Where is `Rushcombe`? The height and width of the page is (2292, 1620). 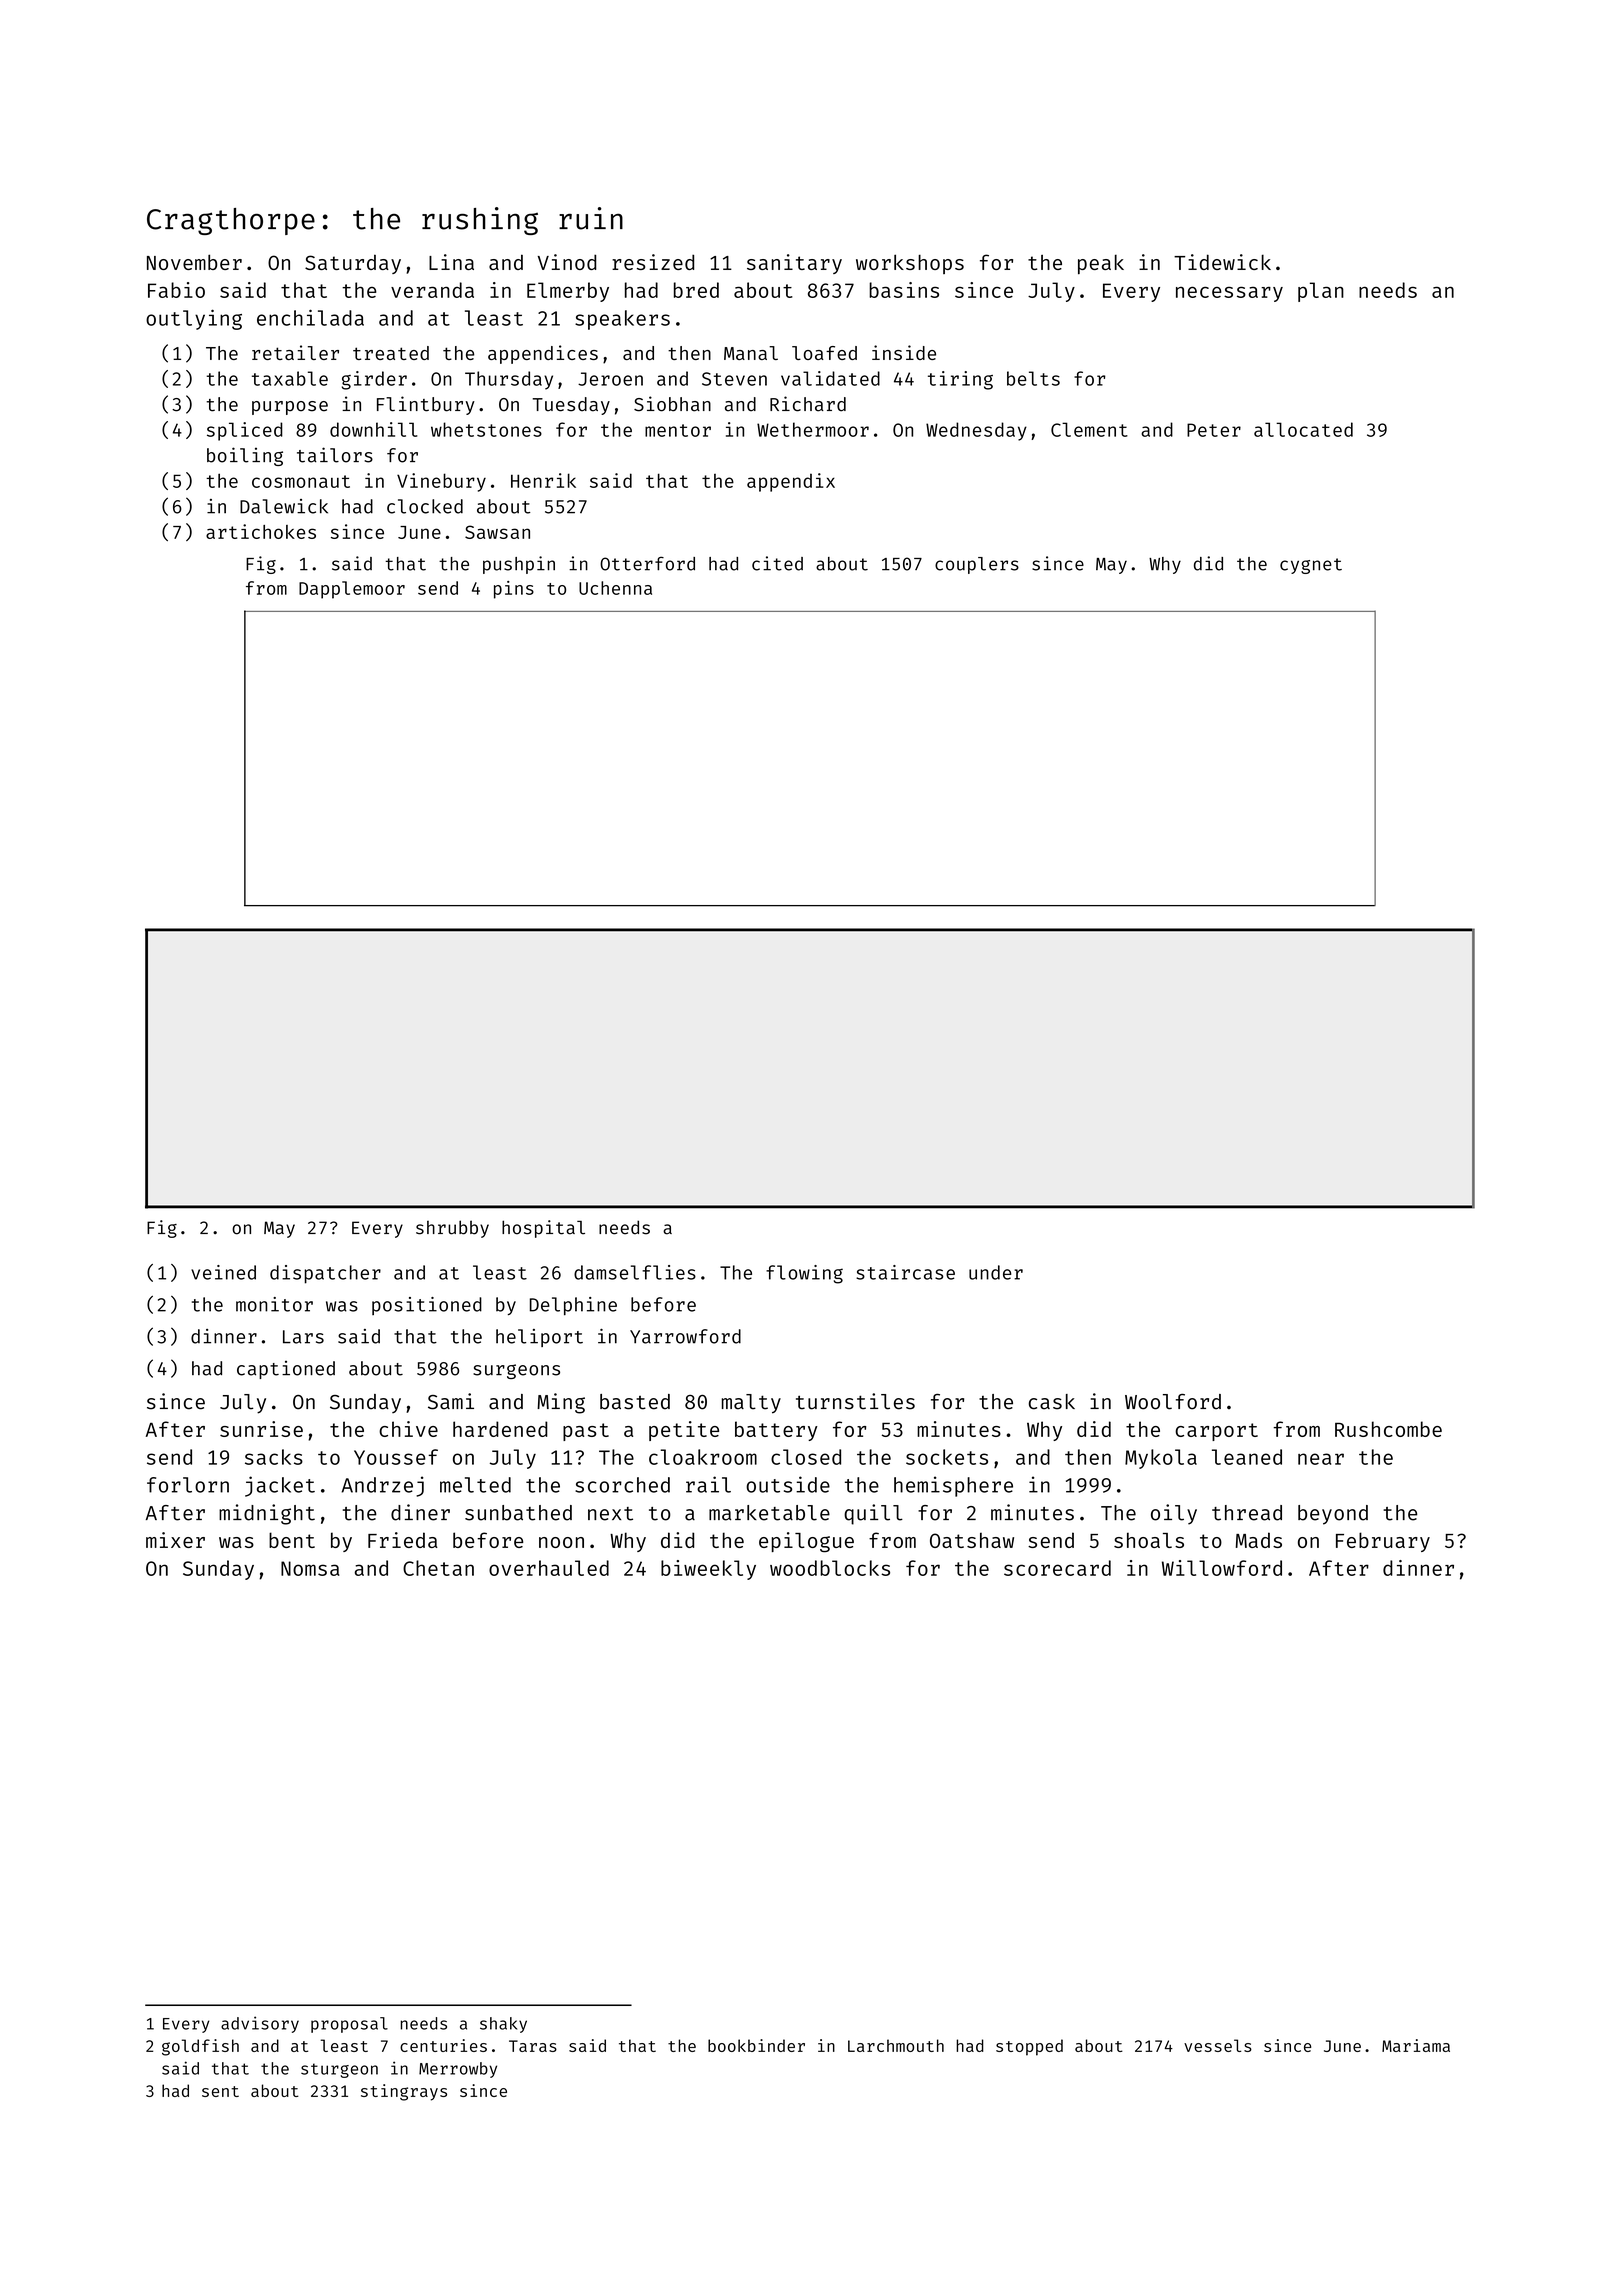
Rushcombe is located at coordinates (1388, 1429).
